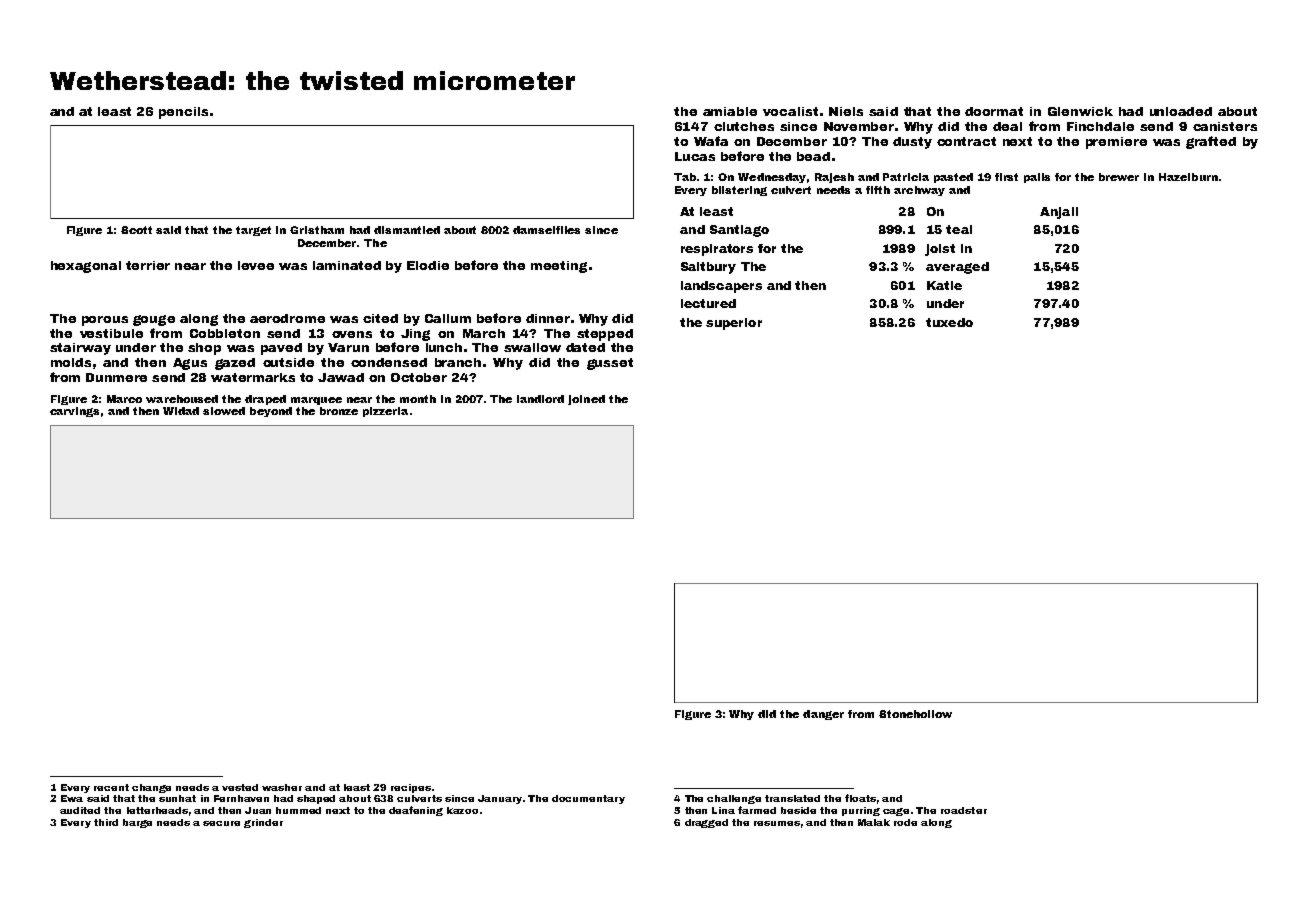 The image size is (1308, 924). What do you see at coordinates (183, 113) in the screenshot?
I see `pencils` at bounding box center [183, 113].
